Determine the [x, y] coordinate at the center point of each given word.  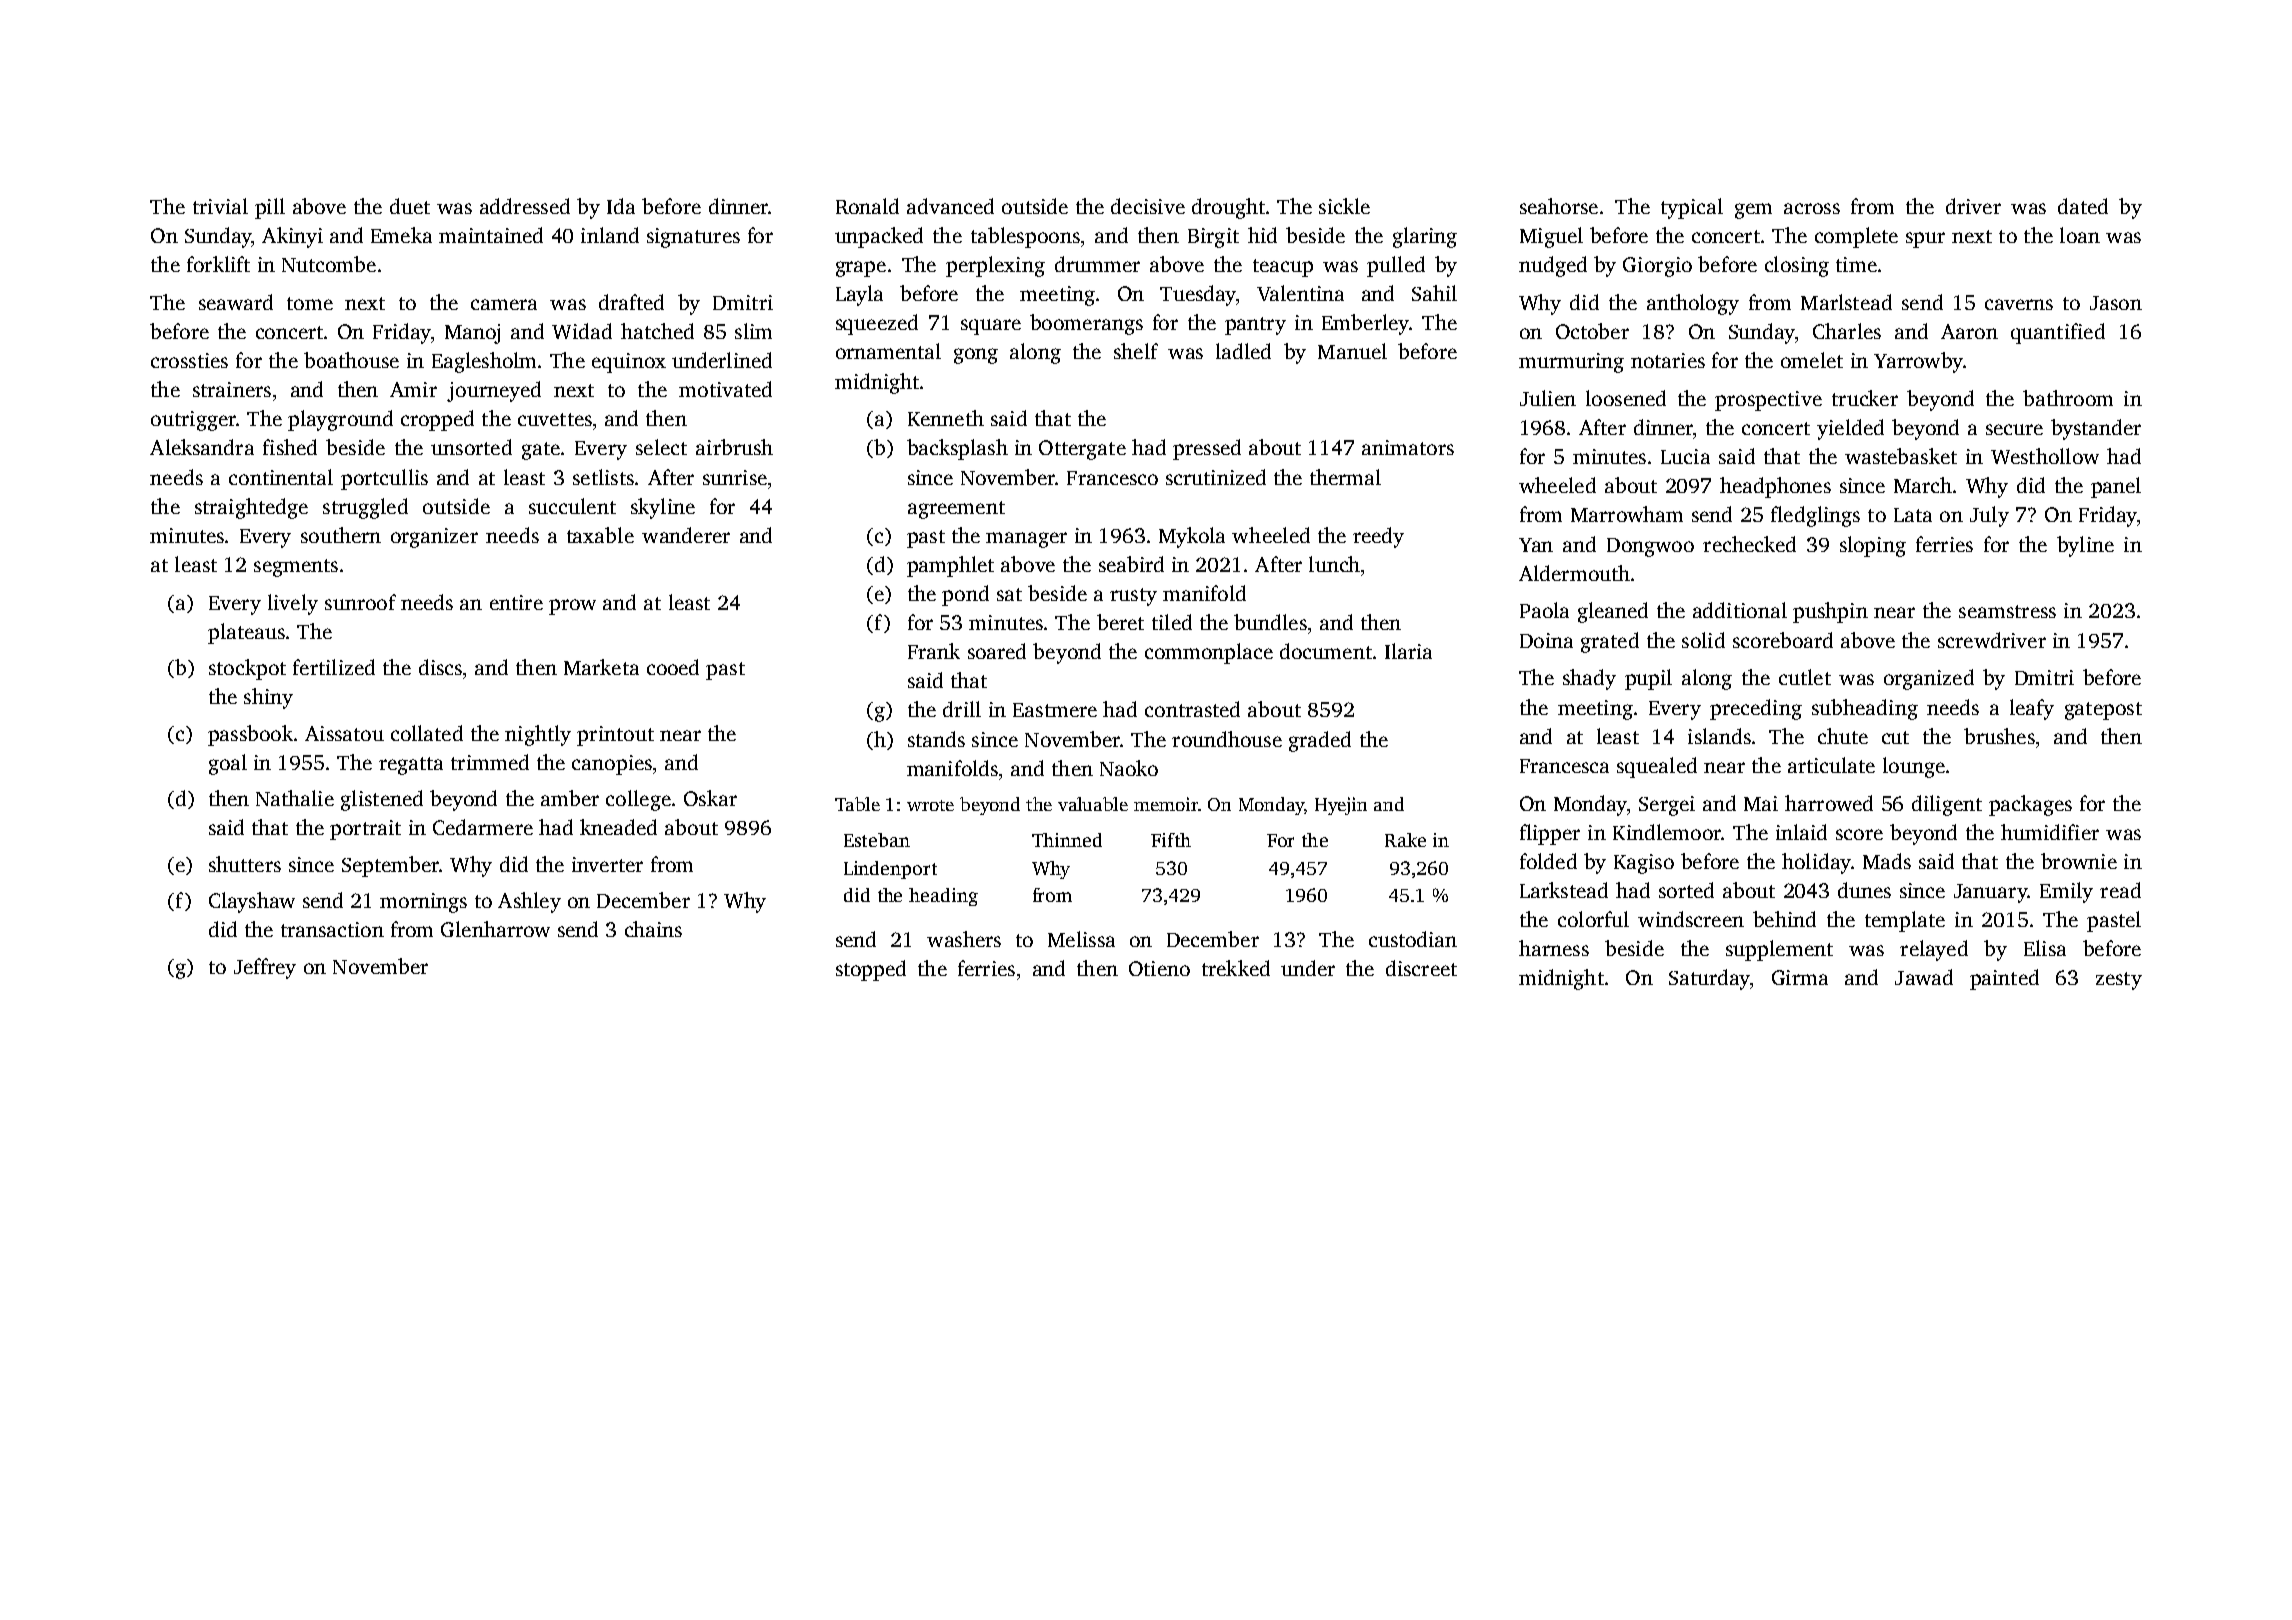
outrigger [193, 421]
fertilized [334, 667]
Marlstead [1846, 302]
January [1991, 893]
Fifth [1171, 840]
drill [962, 709]
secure [2014, 429]
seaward [236, 302]
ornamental [888, 351]
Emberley [1365, 324]
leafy [2032, 709]
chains [653, 929]
